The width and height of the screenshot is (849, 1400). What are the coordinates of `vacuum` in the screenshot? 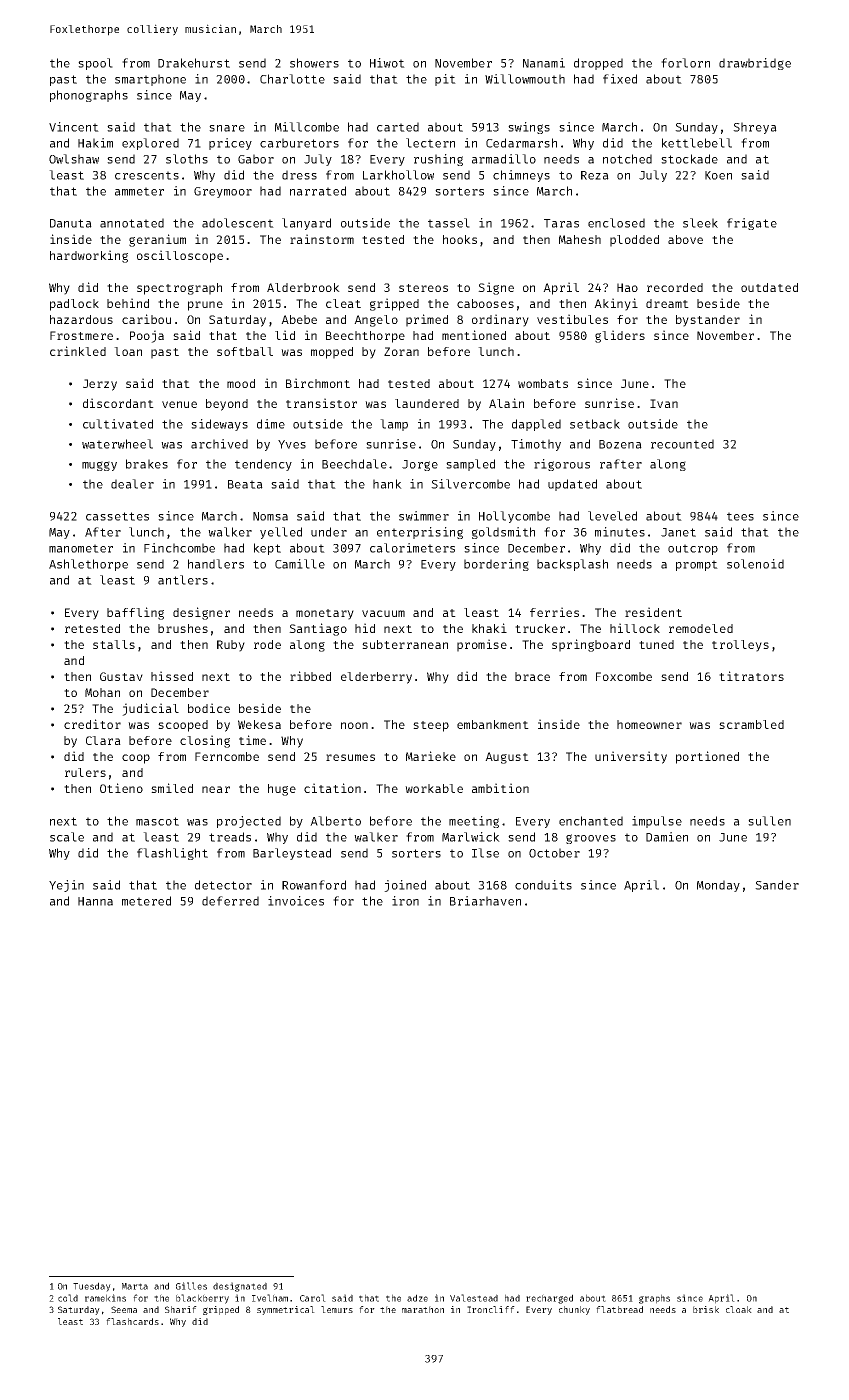 It's located at (383, 613).
